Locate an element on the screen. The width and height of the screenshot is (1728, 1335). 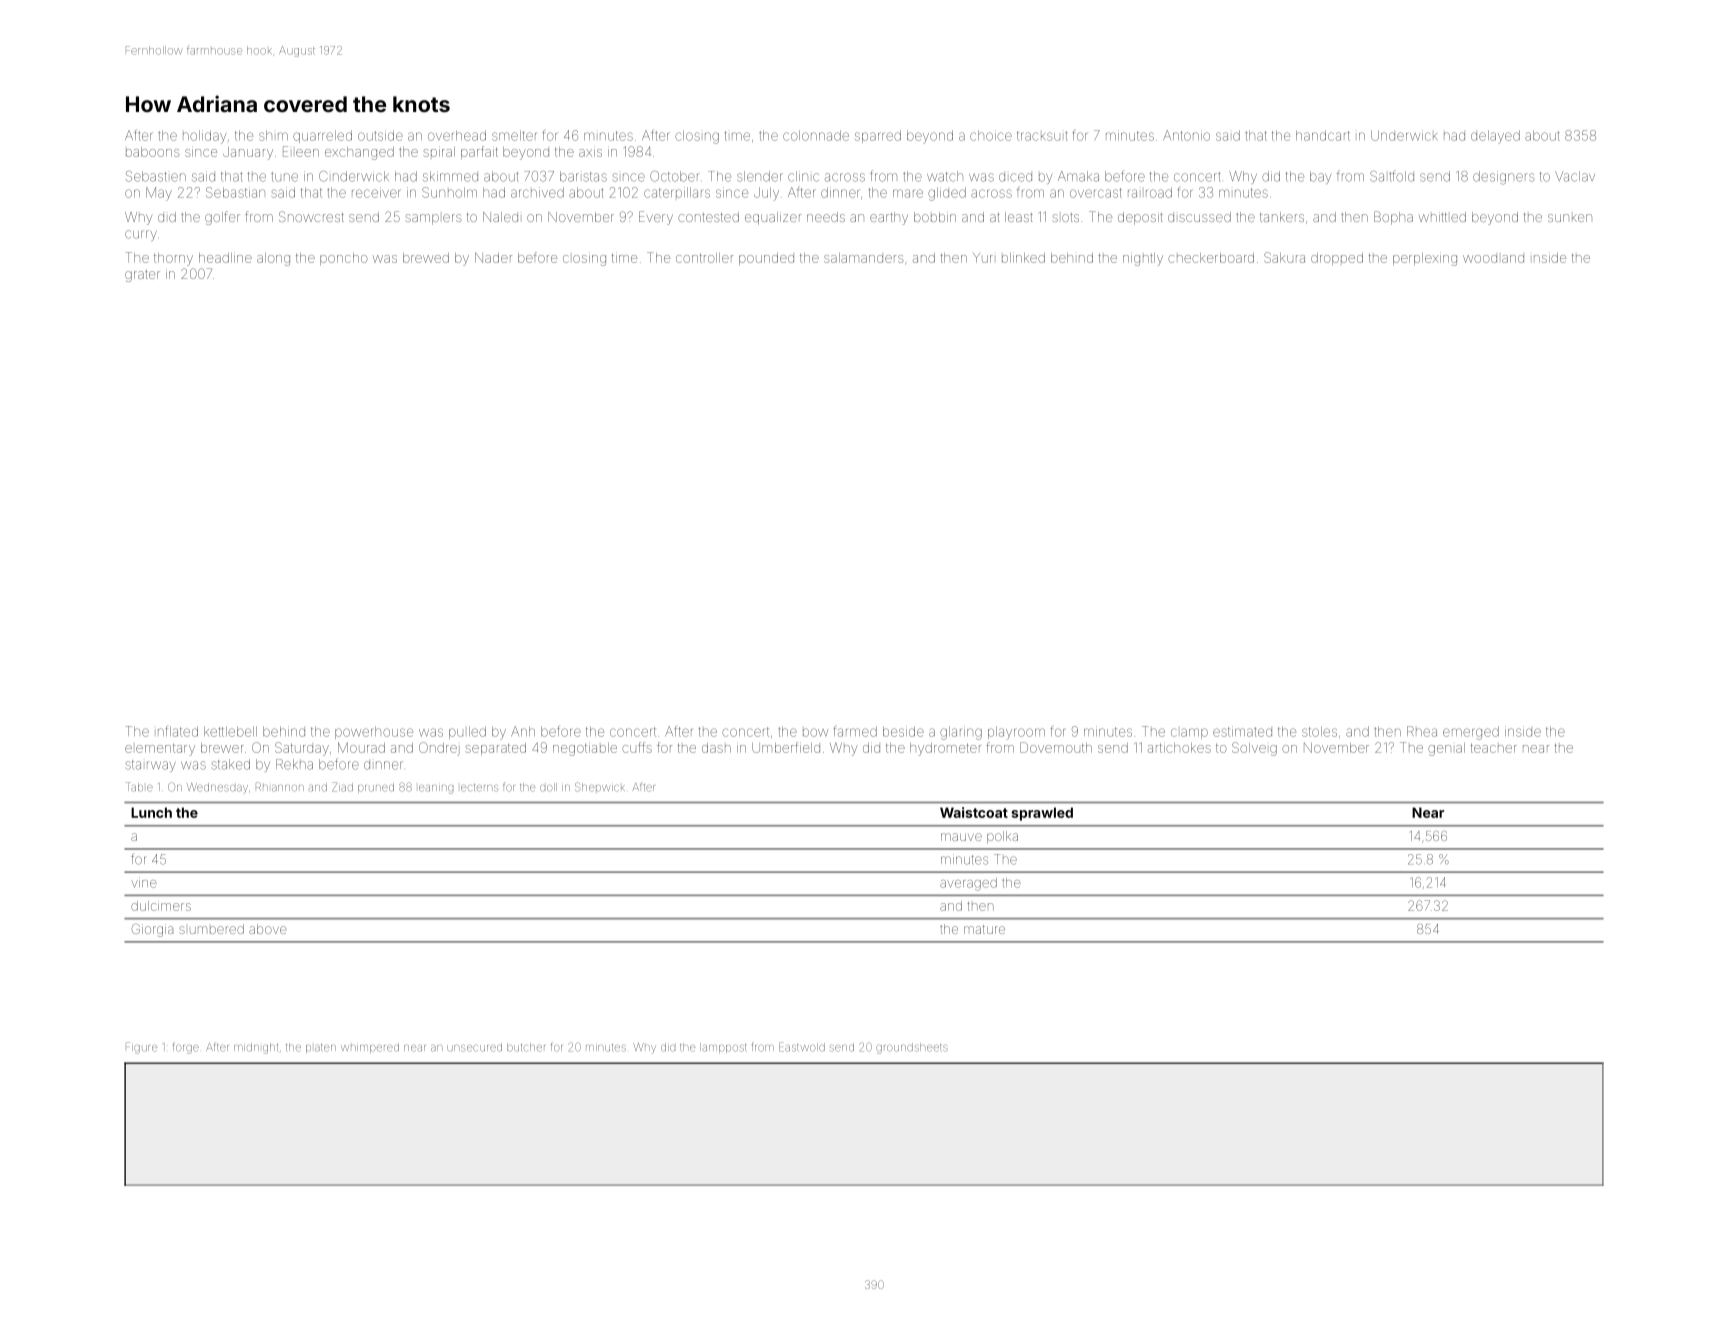
Nader is located at coordinates (493, 257).
